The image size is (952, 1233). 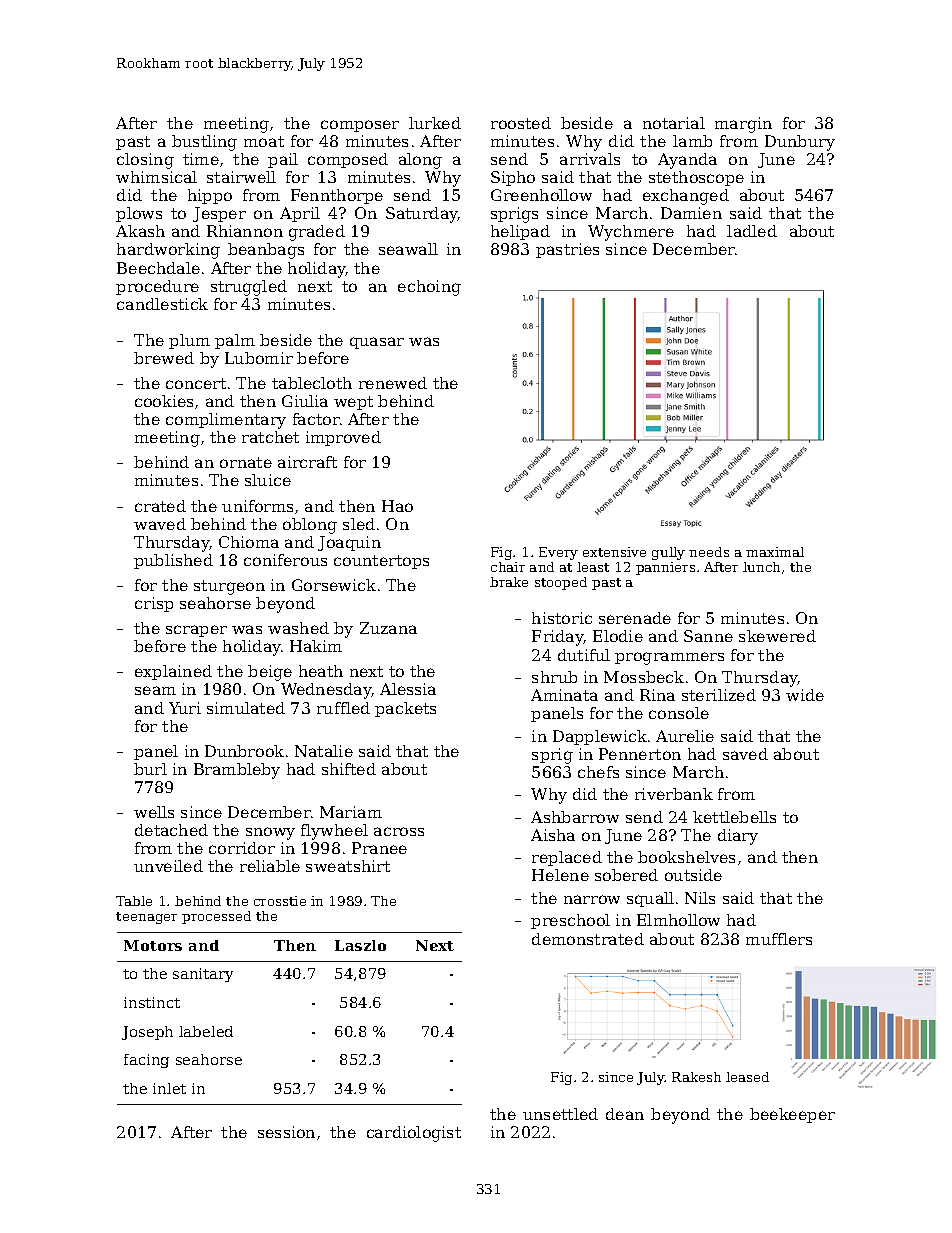 What do you see at coordinates (674, 123) in the page?
I see `notarial` at bounding box center [674, 123].
